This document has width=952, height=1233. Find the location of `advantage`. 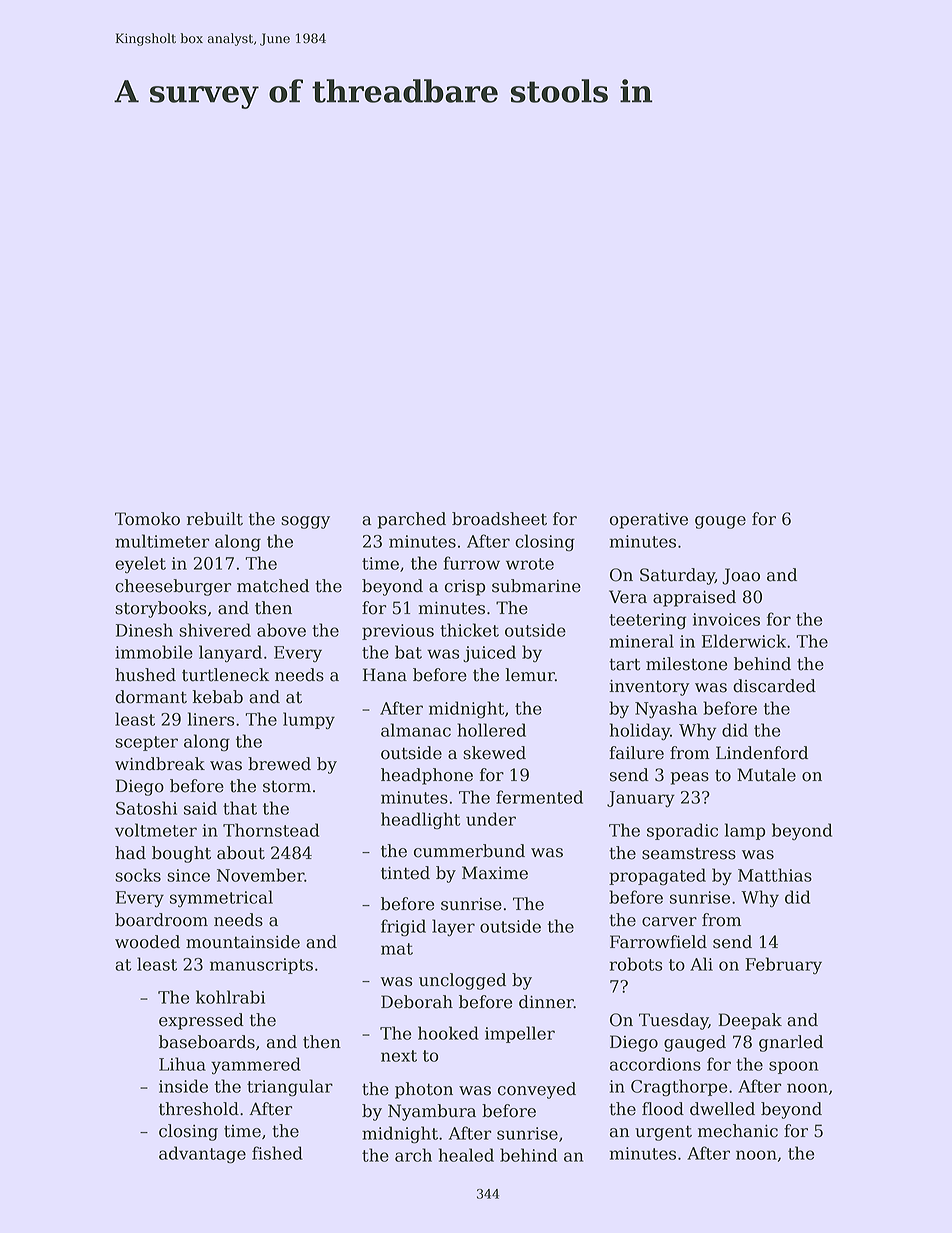

advantage is located at coordinates (202, 1155).
